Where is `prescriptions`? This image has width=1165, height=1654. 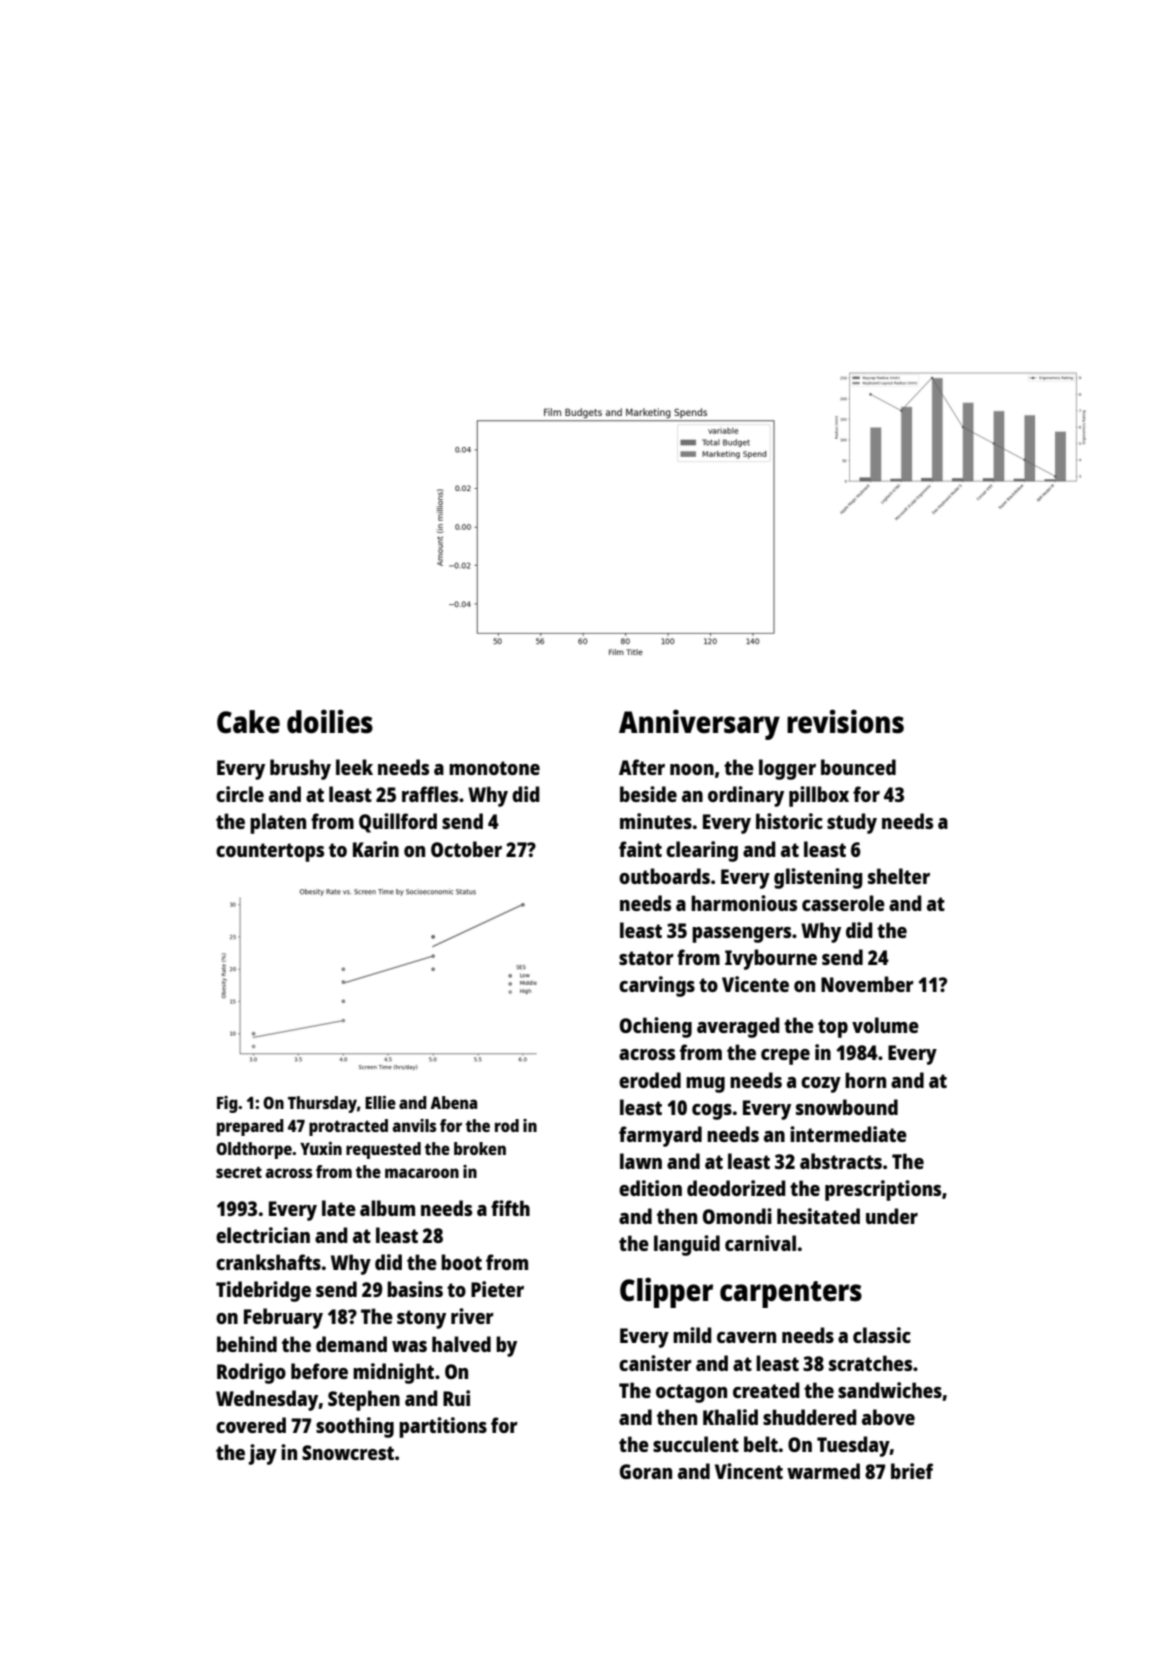
prescriptions is located at coordinates (883, 1190).
